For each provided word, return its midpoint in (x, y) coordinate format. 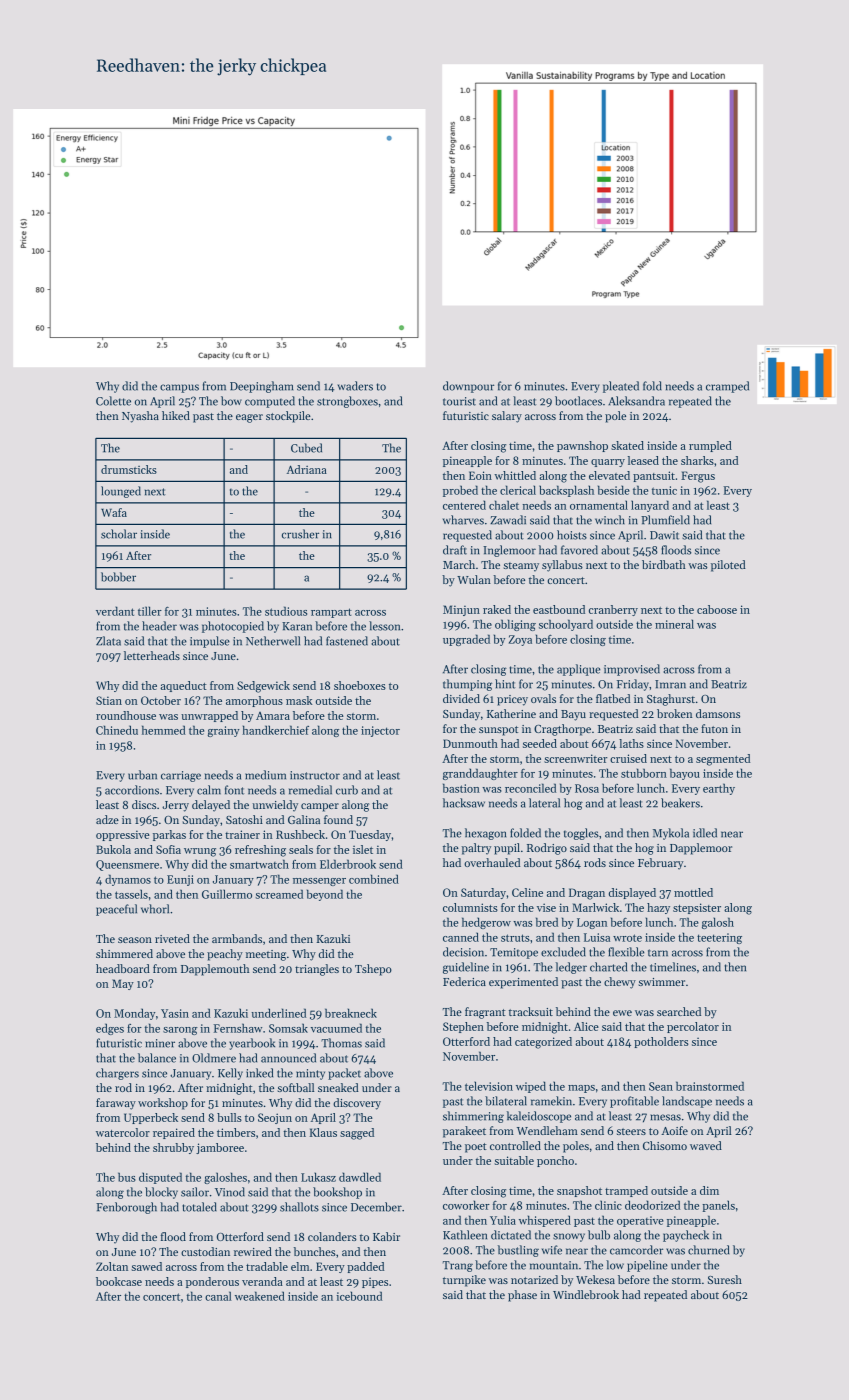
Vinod (230, 1192)
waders (355, 386)
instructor (315, 775)
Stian (109, 700)
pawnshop (582, 446)
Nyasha (140, 417)
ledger (571, 968)
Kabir (386, 1236)
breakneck (351, 1013)
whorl (155, 909)
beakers (680, 803)
